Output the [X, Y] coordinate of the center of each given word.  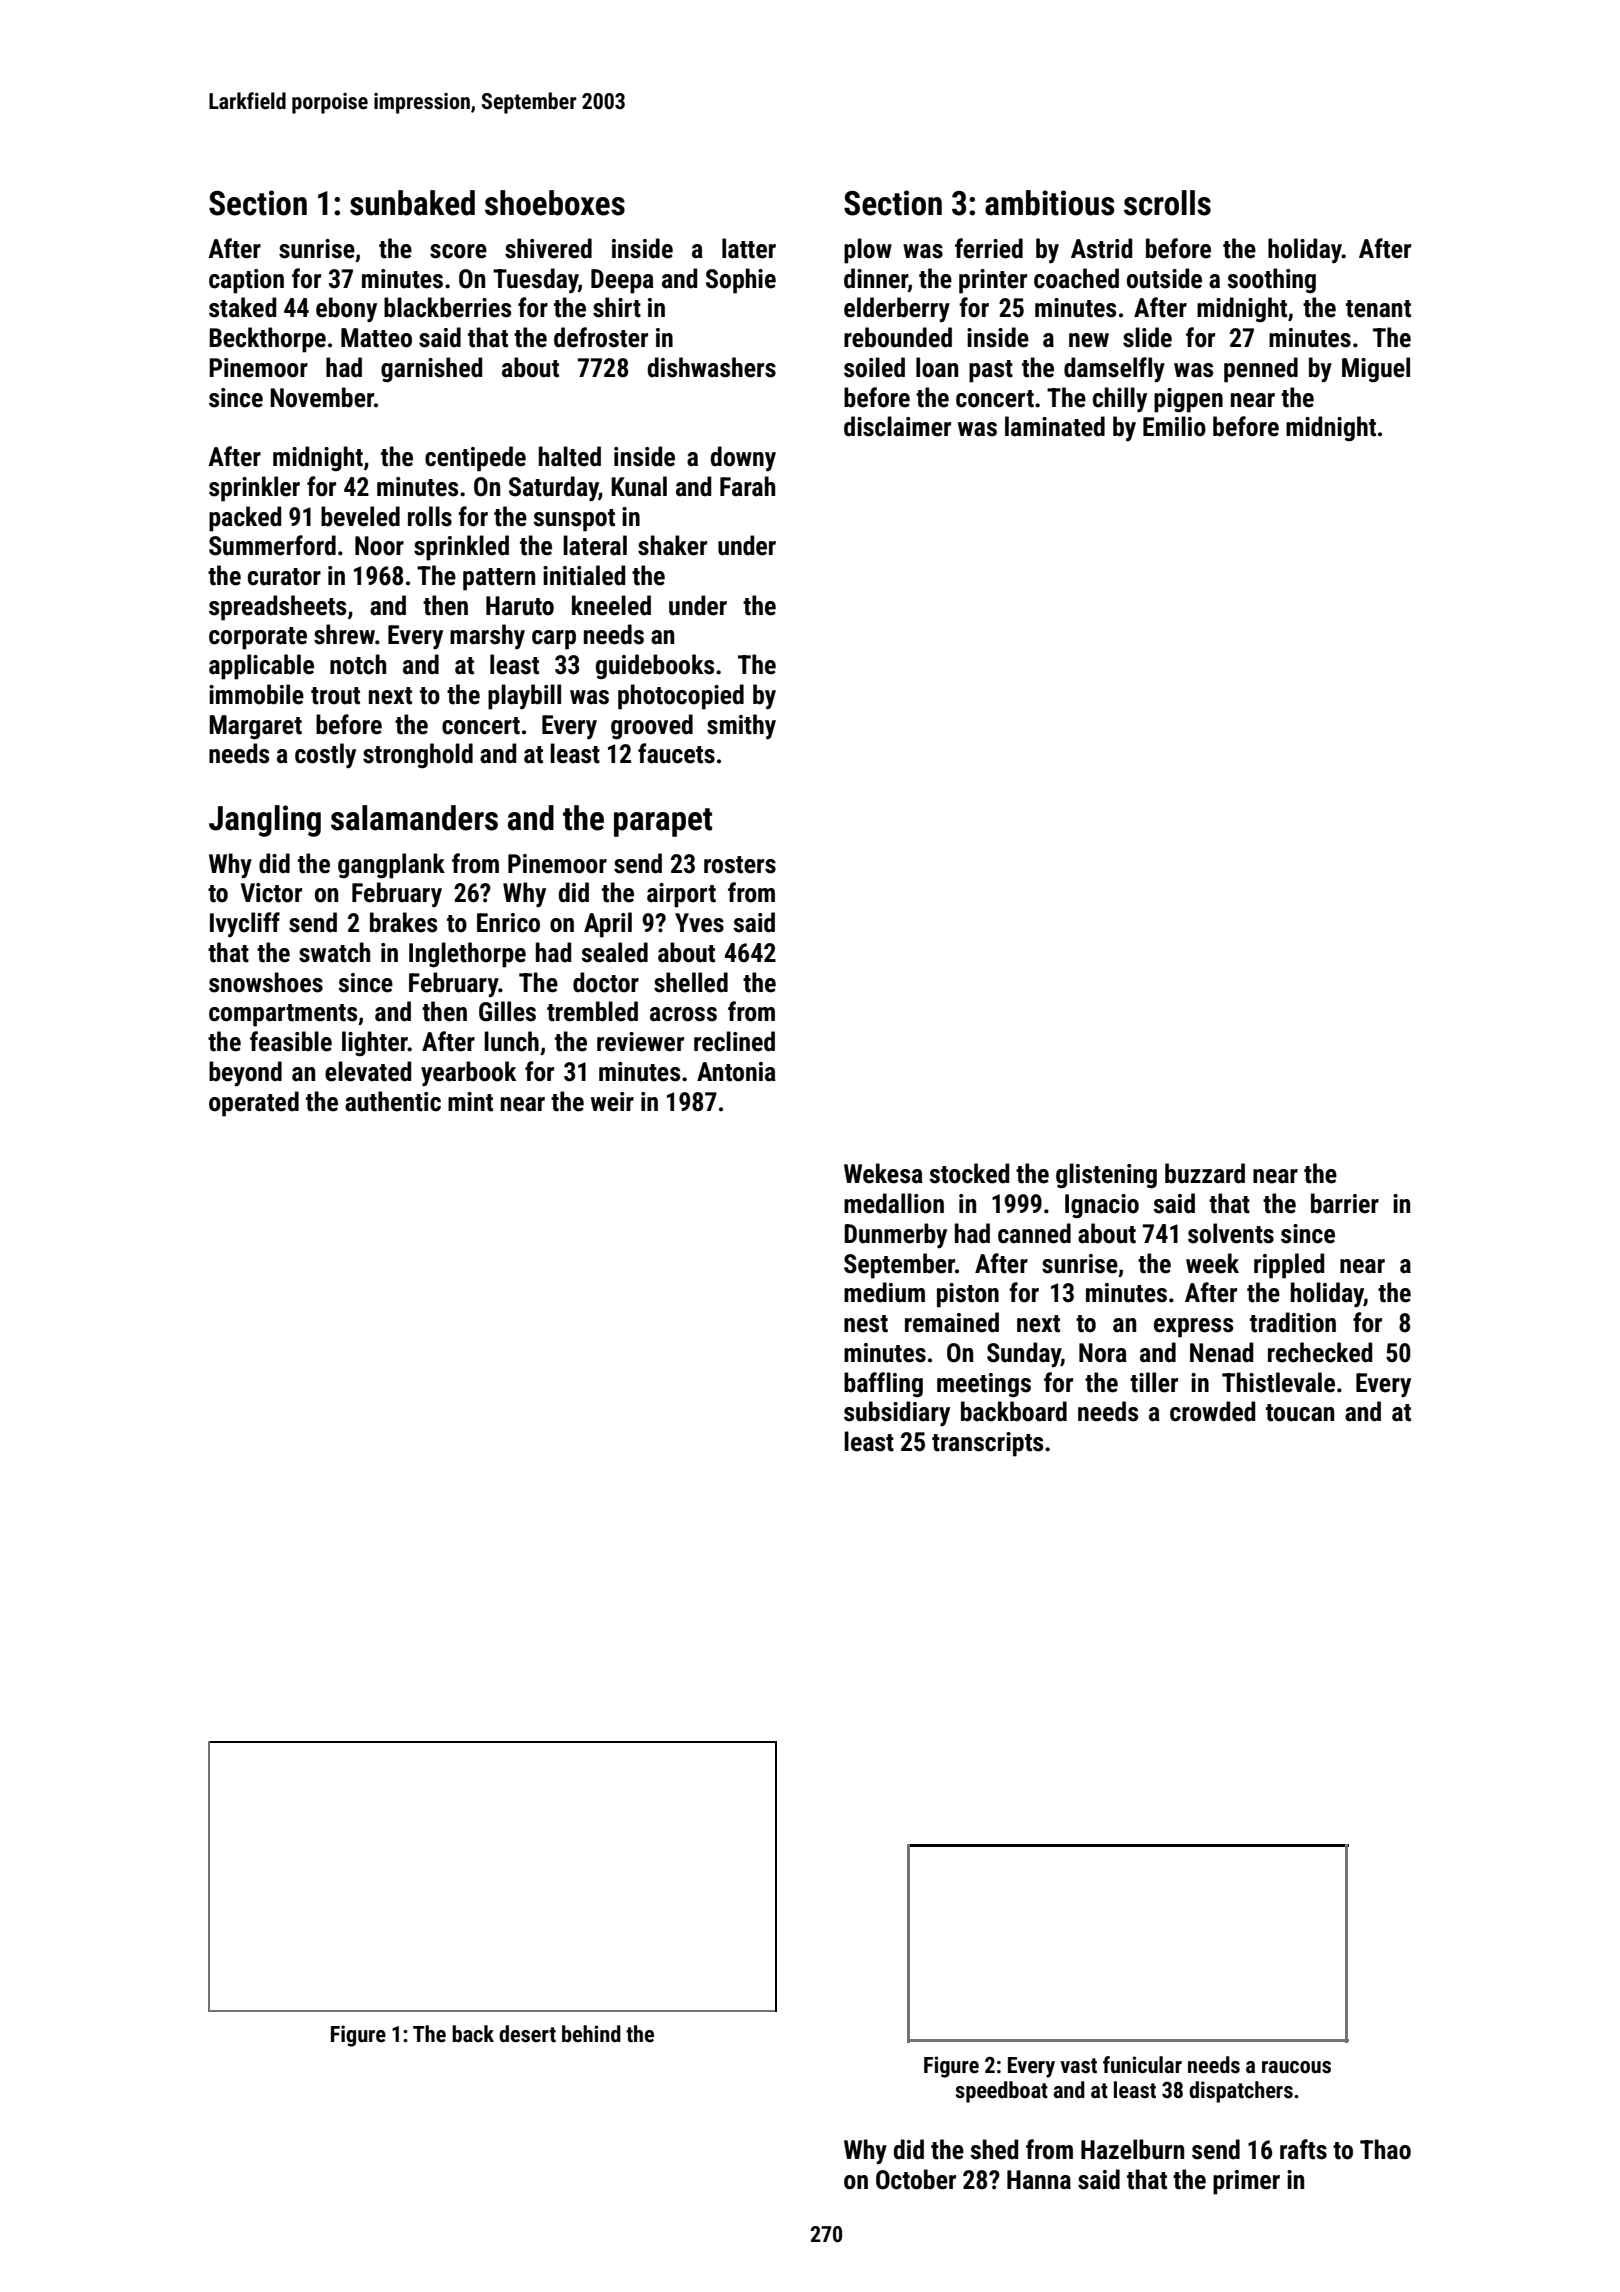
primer [1246, 2182]
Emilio [1174, 426]
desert [527, 2034]
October [916, 2179]
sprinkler [254, 489]
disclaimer [897, 426]
